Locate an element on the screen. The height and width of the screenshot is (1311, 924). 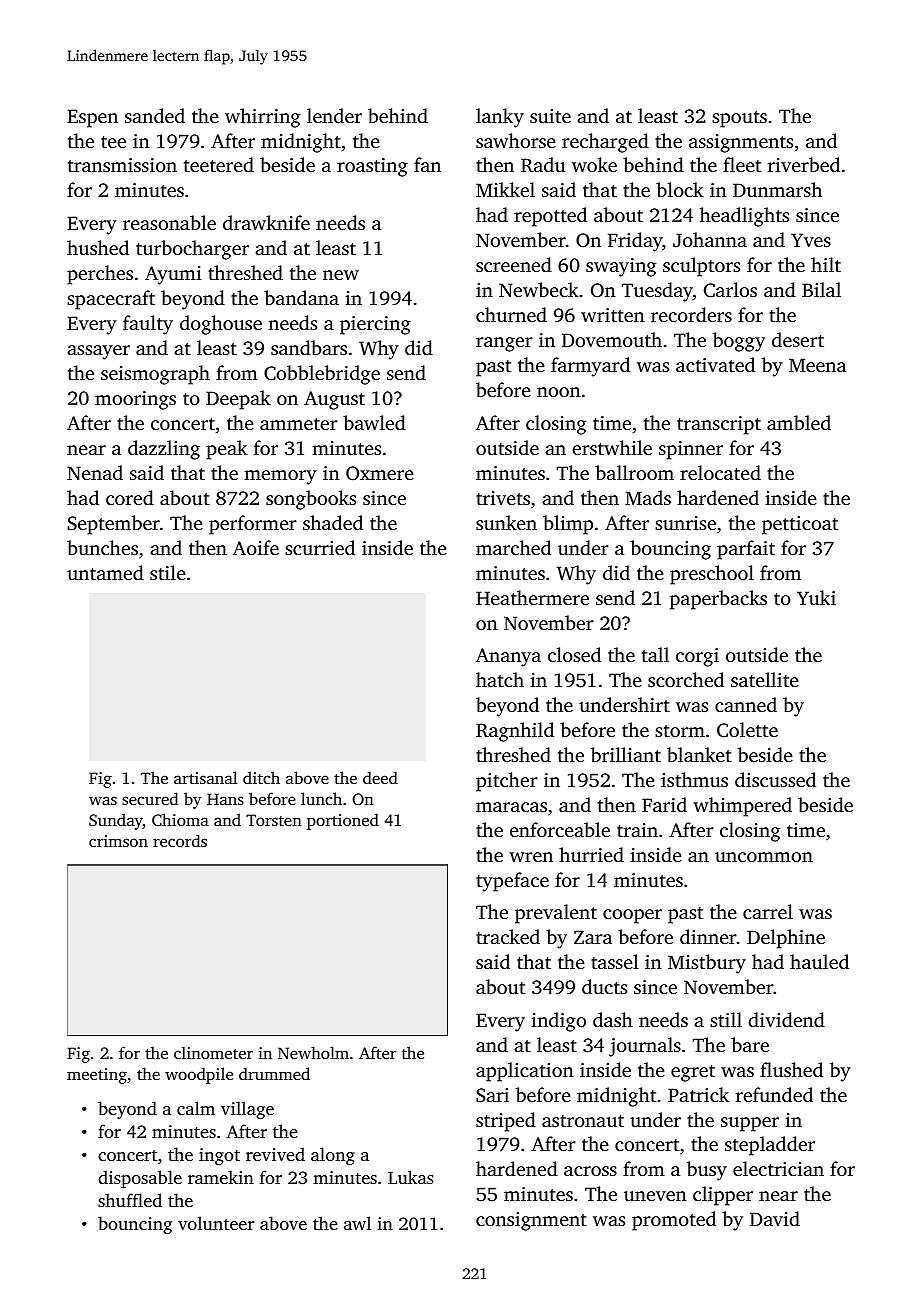
reasonable is located at coordinates (169, 222).
